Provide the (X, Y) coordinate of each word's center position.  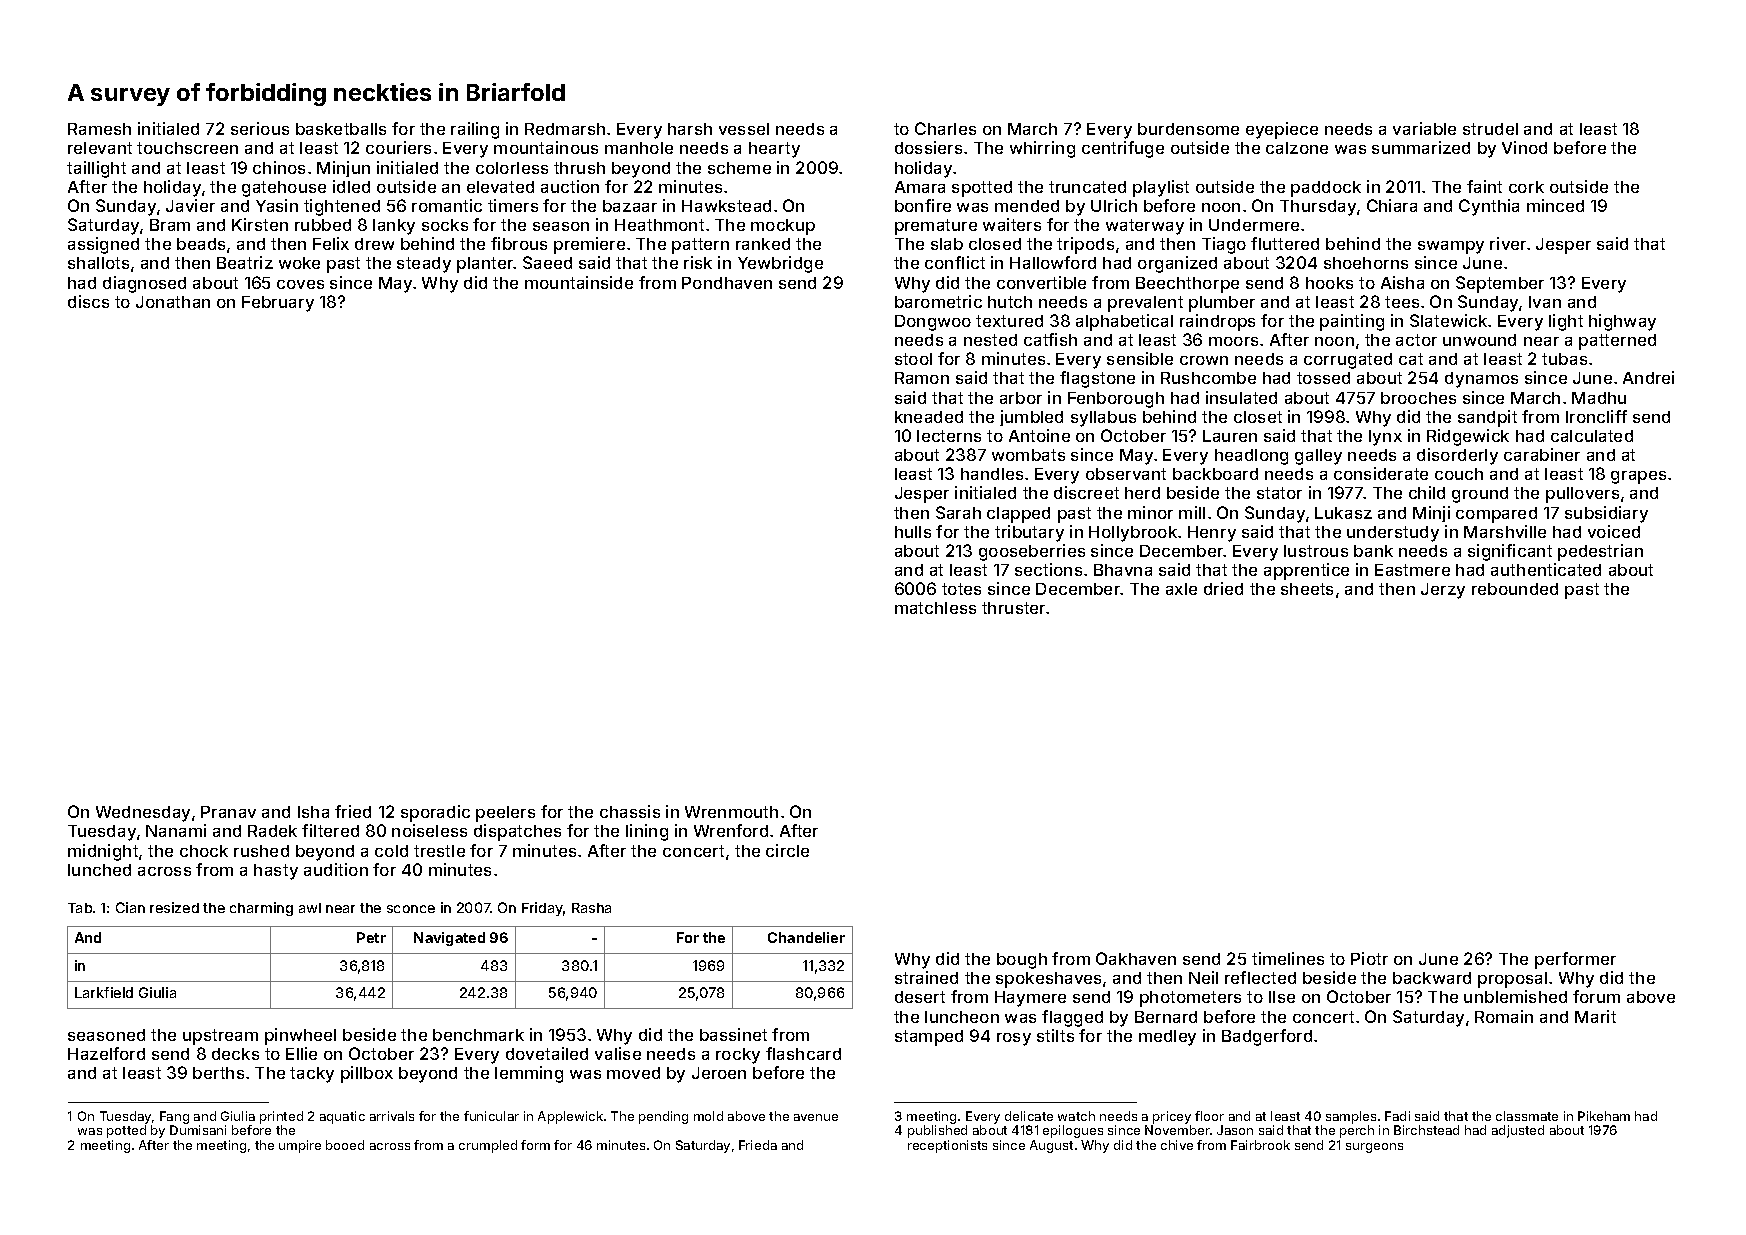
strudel (1490, 129)
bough (1022, 961)
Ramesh (99, 129)
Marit (1595, 1016)
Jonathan (173, 302)
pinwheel (300, 1036)
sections (1048, 569)
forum (1596, 996)
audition (336, 869)
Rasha (591, 908)
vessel (744, 129)
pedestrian (1600, 552)
